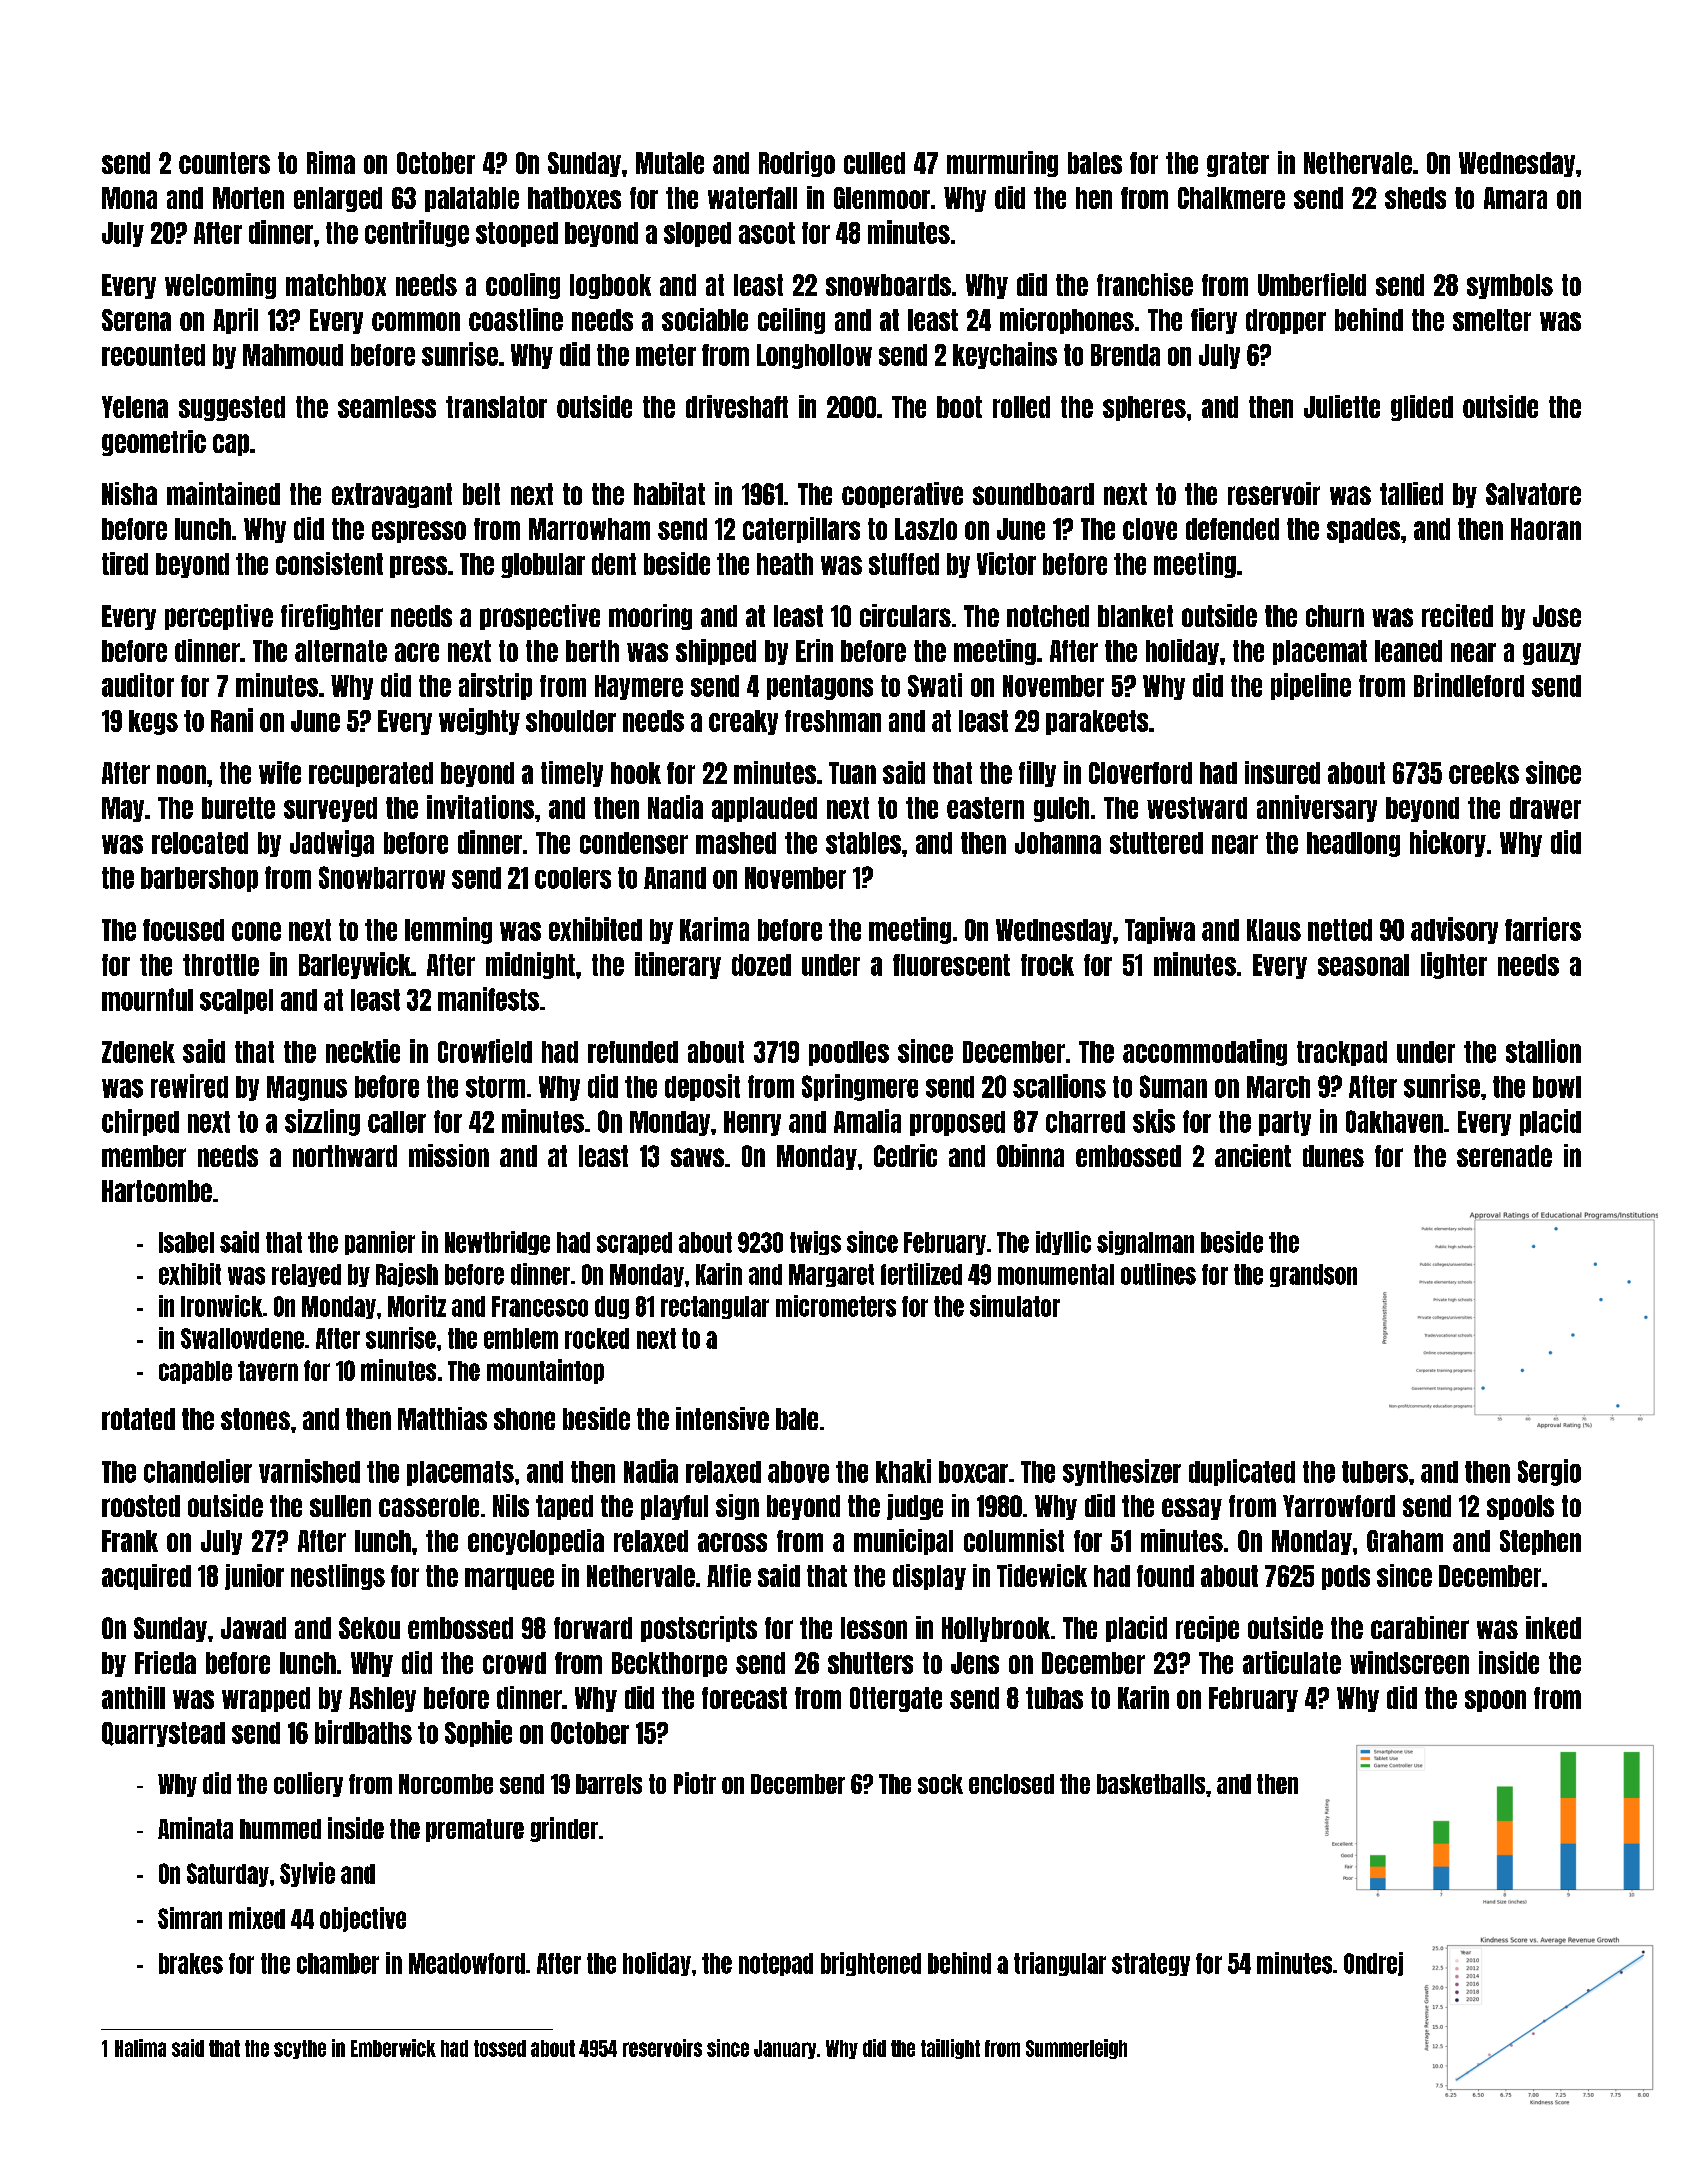 Image resolution: width=1683 pixels, height=2178 pixels. I want to click on spools, so click(1520, 1507).
